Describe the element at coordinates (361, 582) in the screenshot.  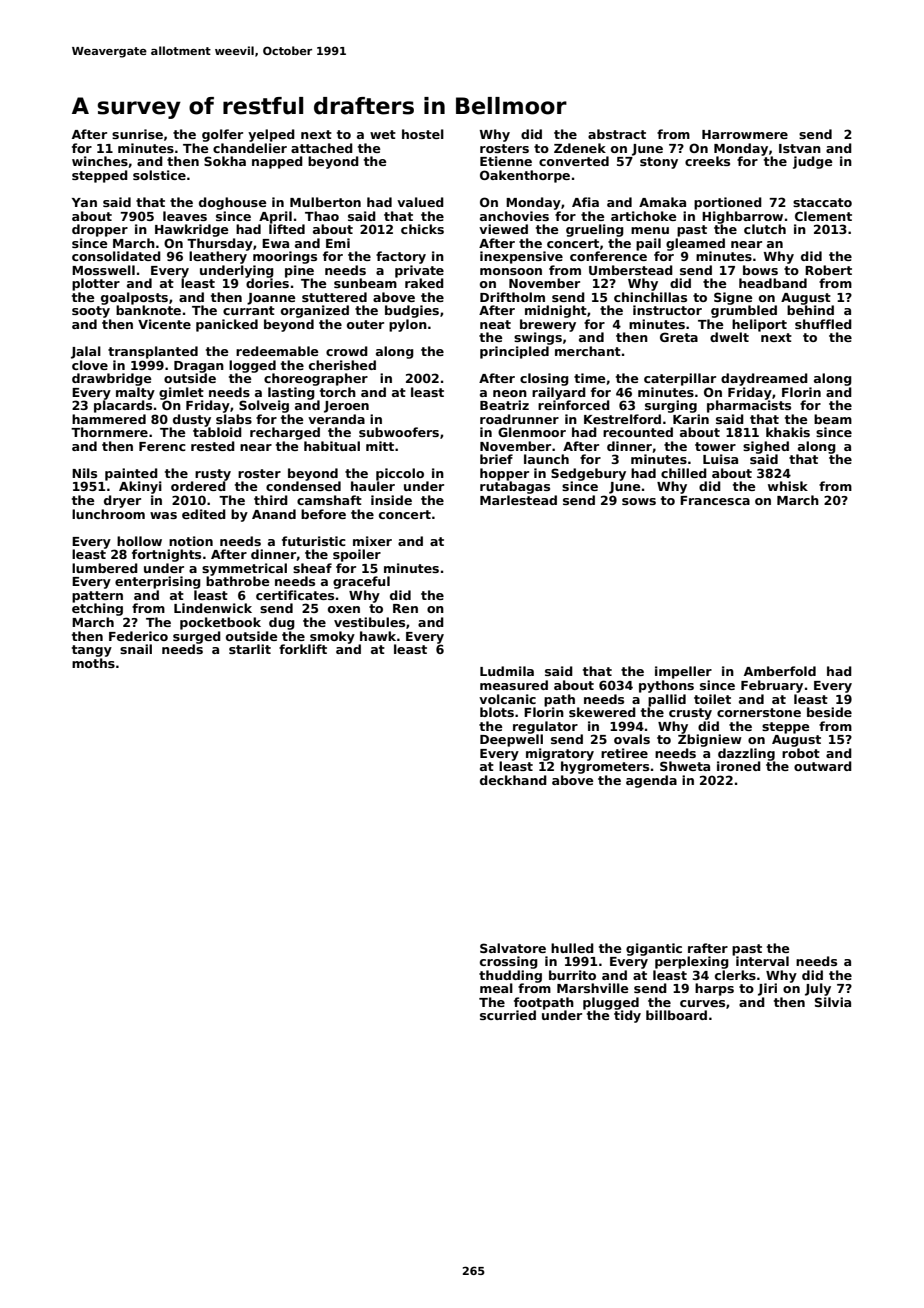
I see `graceful` at that location.
